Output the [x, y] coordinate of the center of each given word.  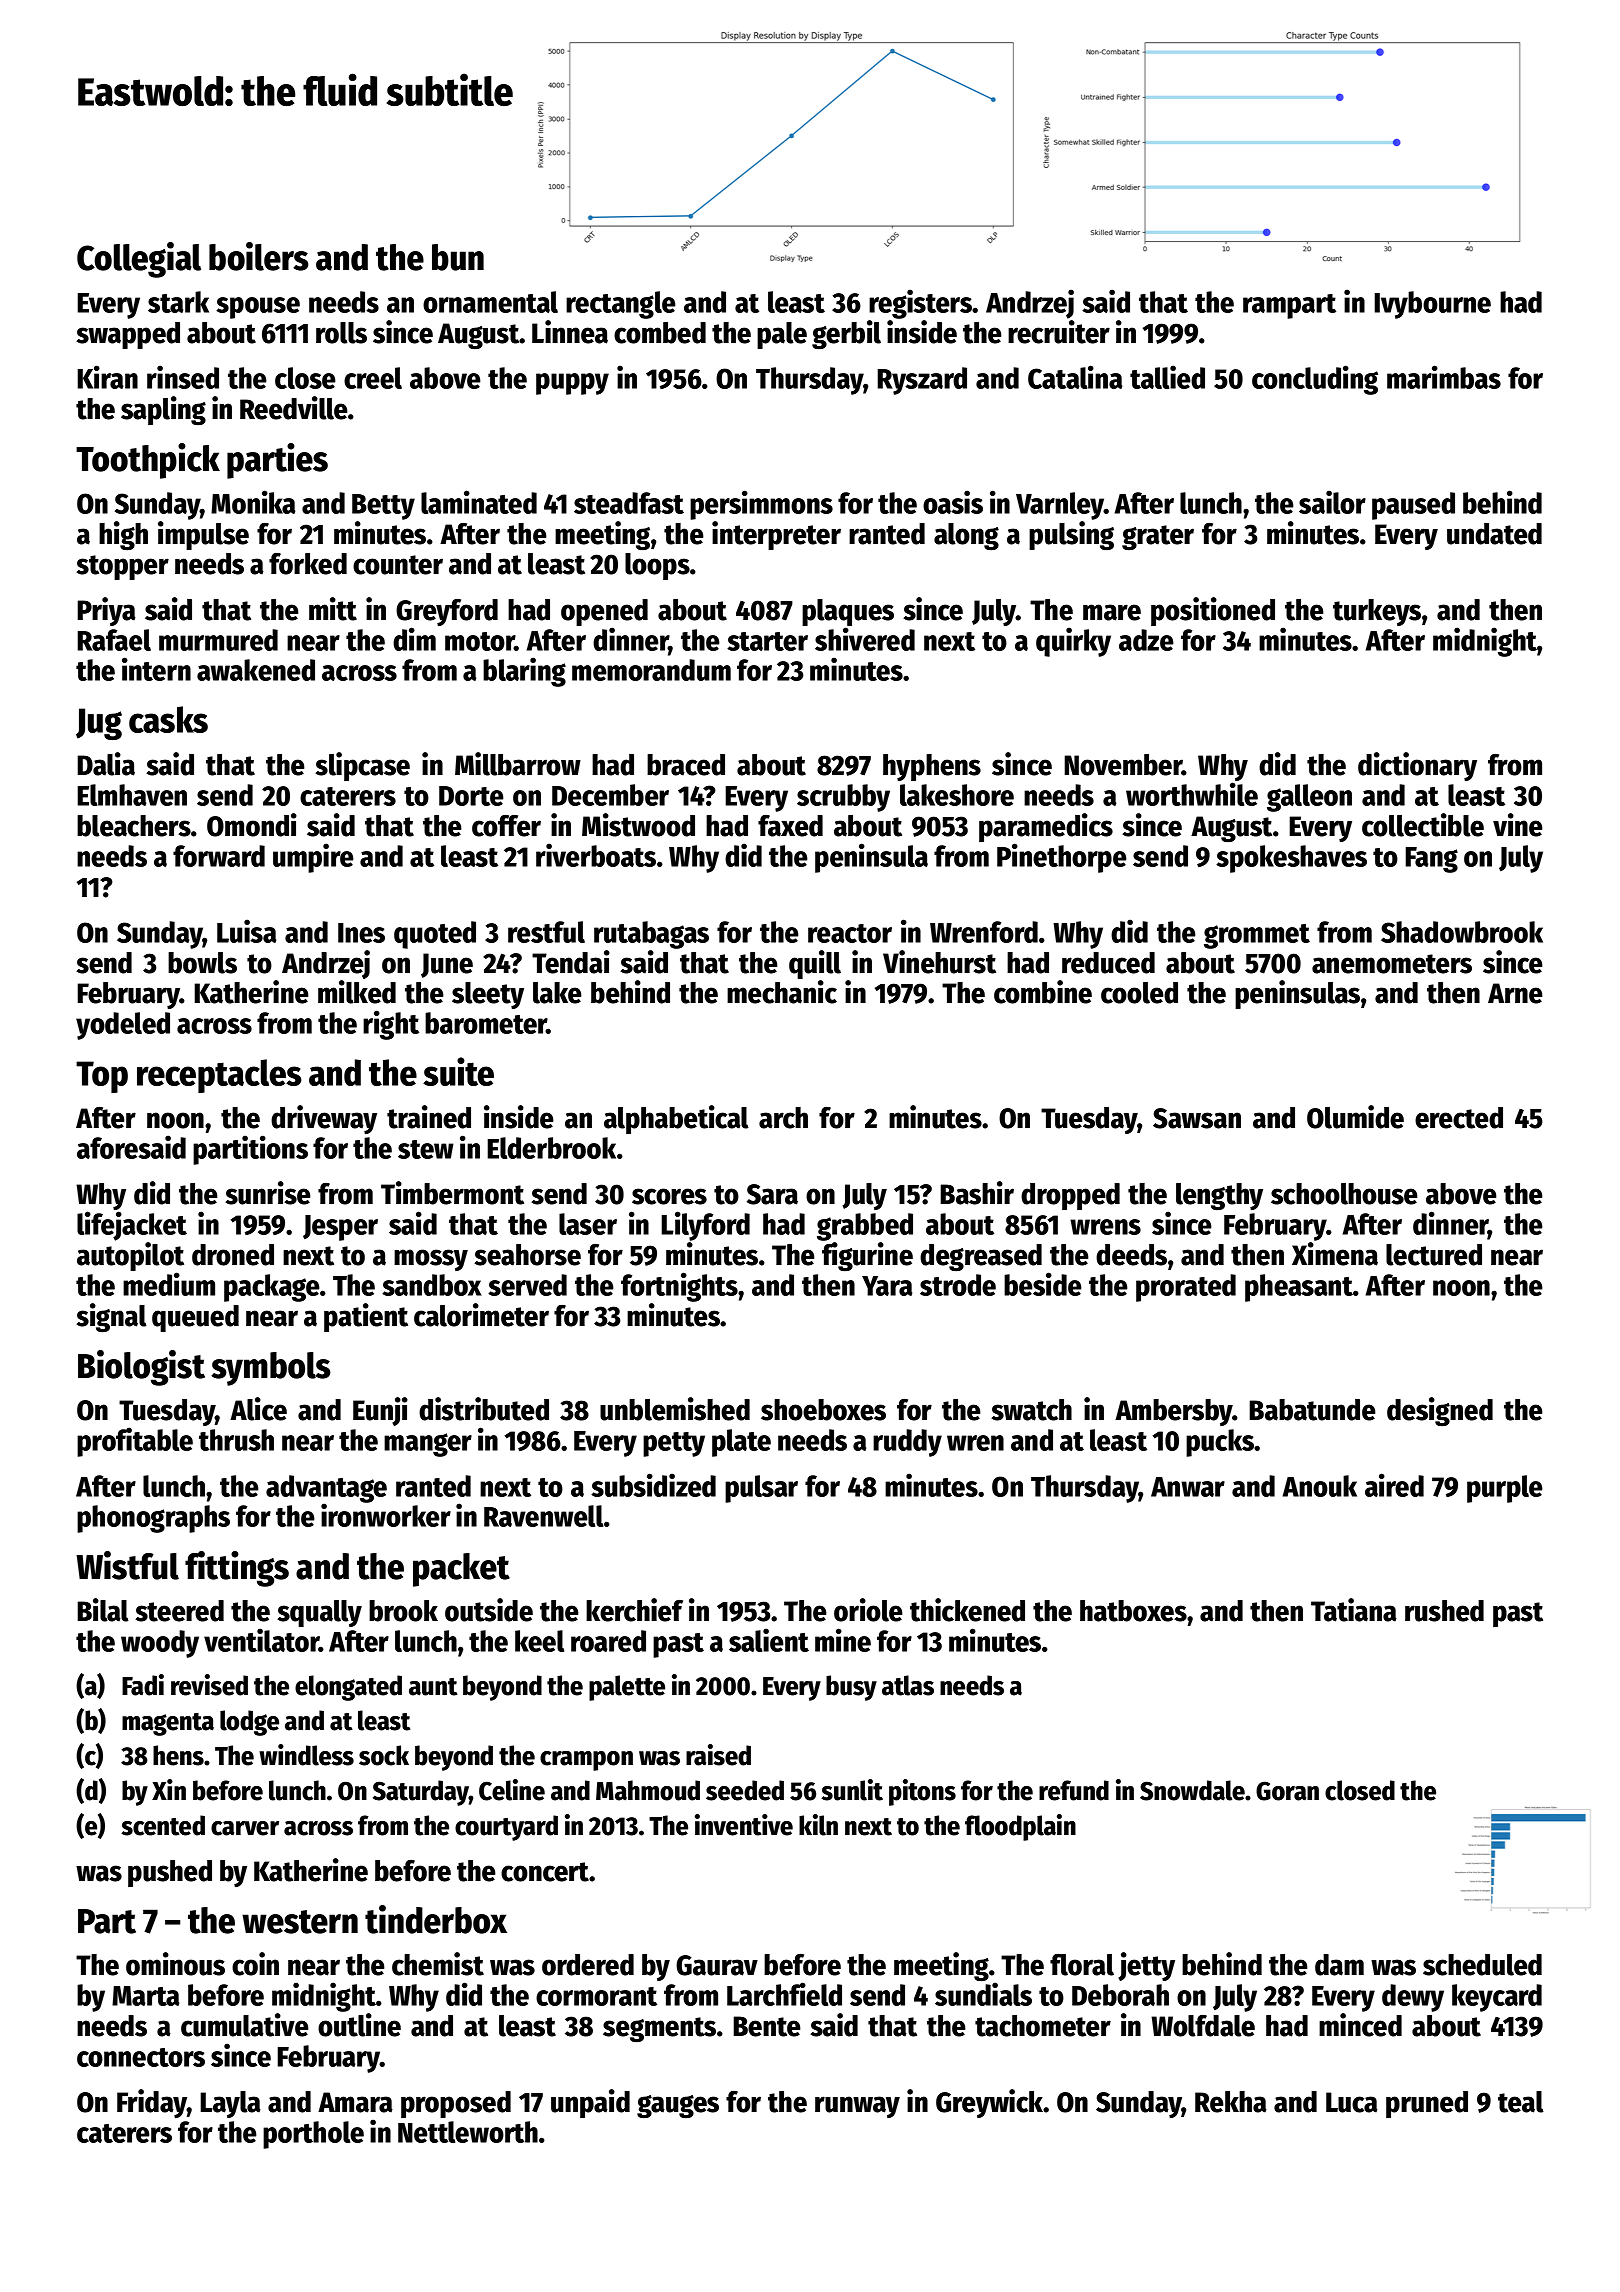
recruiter [1059, 332]
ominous [175, 1964]
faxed [790, 826]
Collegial [139, 260]
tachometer [1043, 2026]
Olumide [1355, 1117]
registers [920, 304]
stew [426, 1149]
